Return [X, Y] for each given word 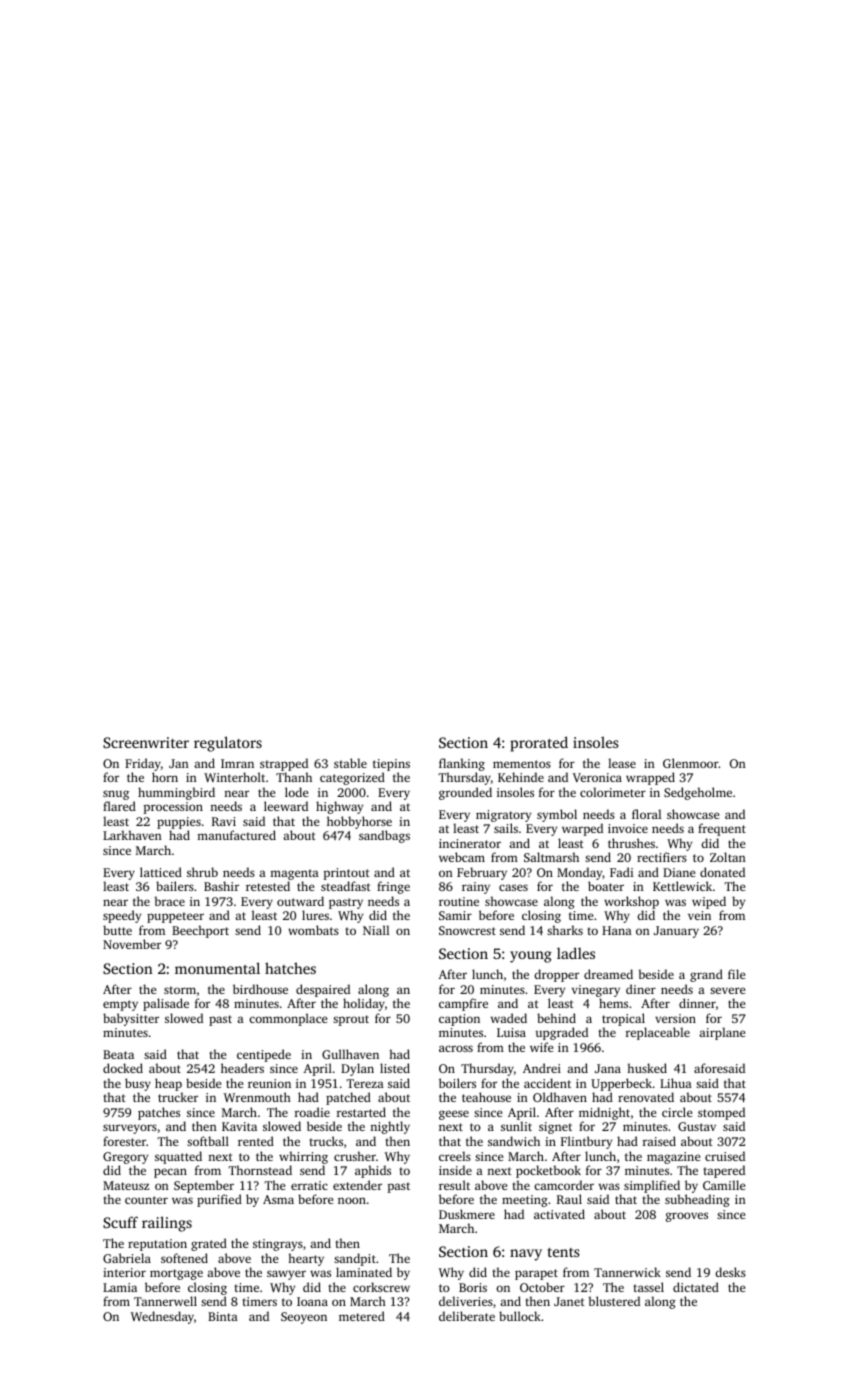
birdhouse [260, 989]
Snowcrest [467, 930]
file [736, 974]
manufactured [236, 835]
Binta [223, 1316]
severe [727, 990]
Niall [376, 930]
